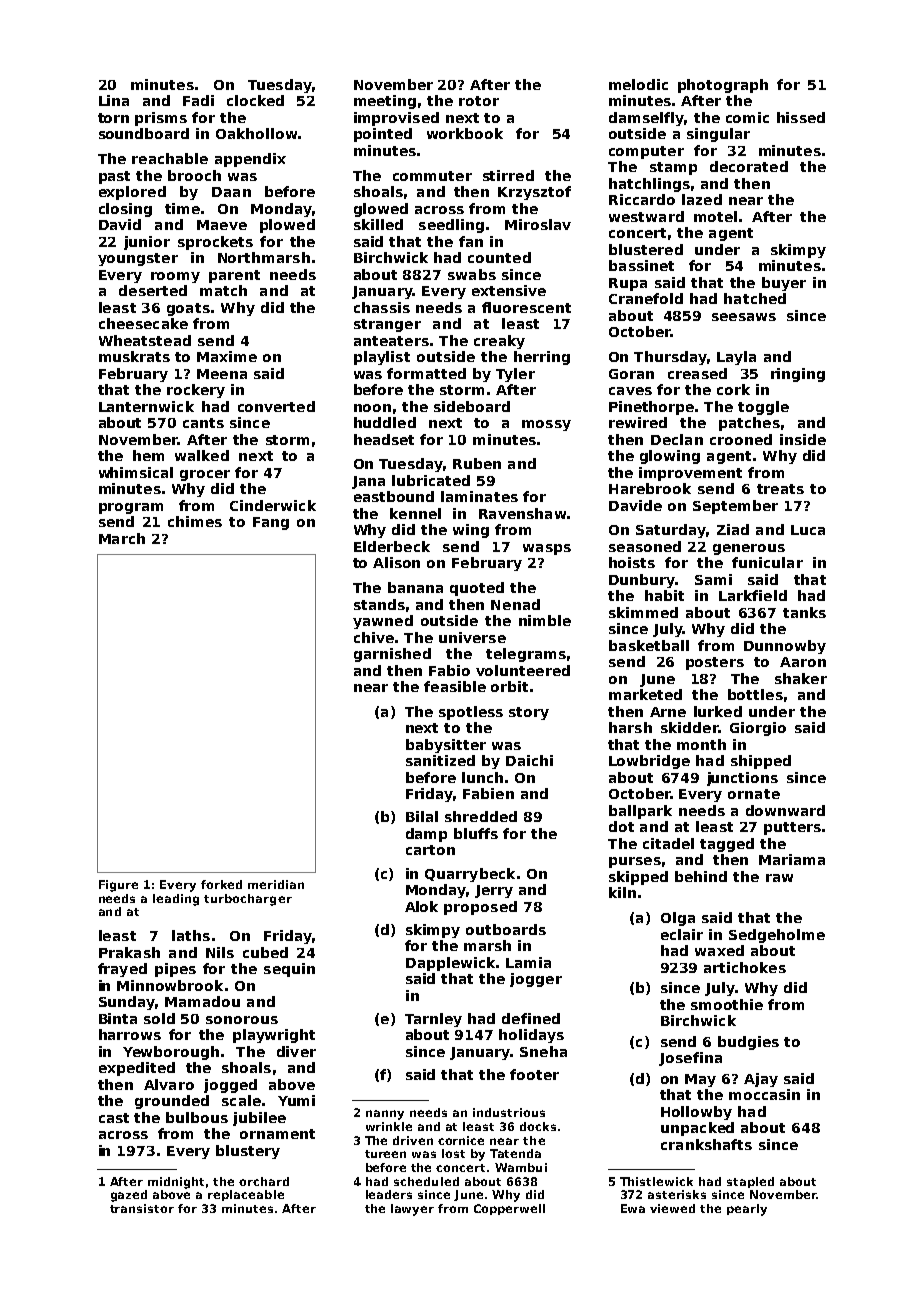  Describe the element at coordinates (465, 133) in the page. I see `workbook` at that location.
